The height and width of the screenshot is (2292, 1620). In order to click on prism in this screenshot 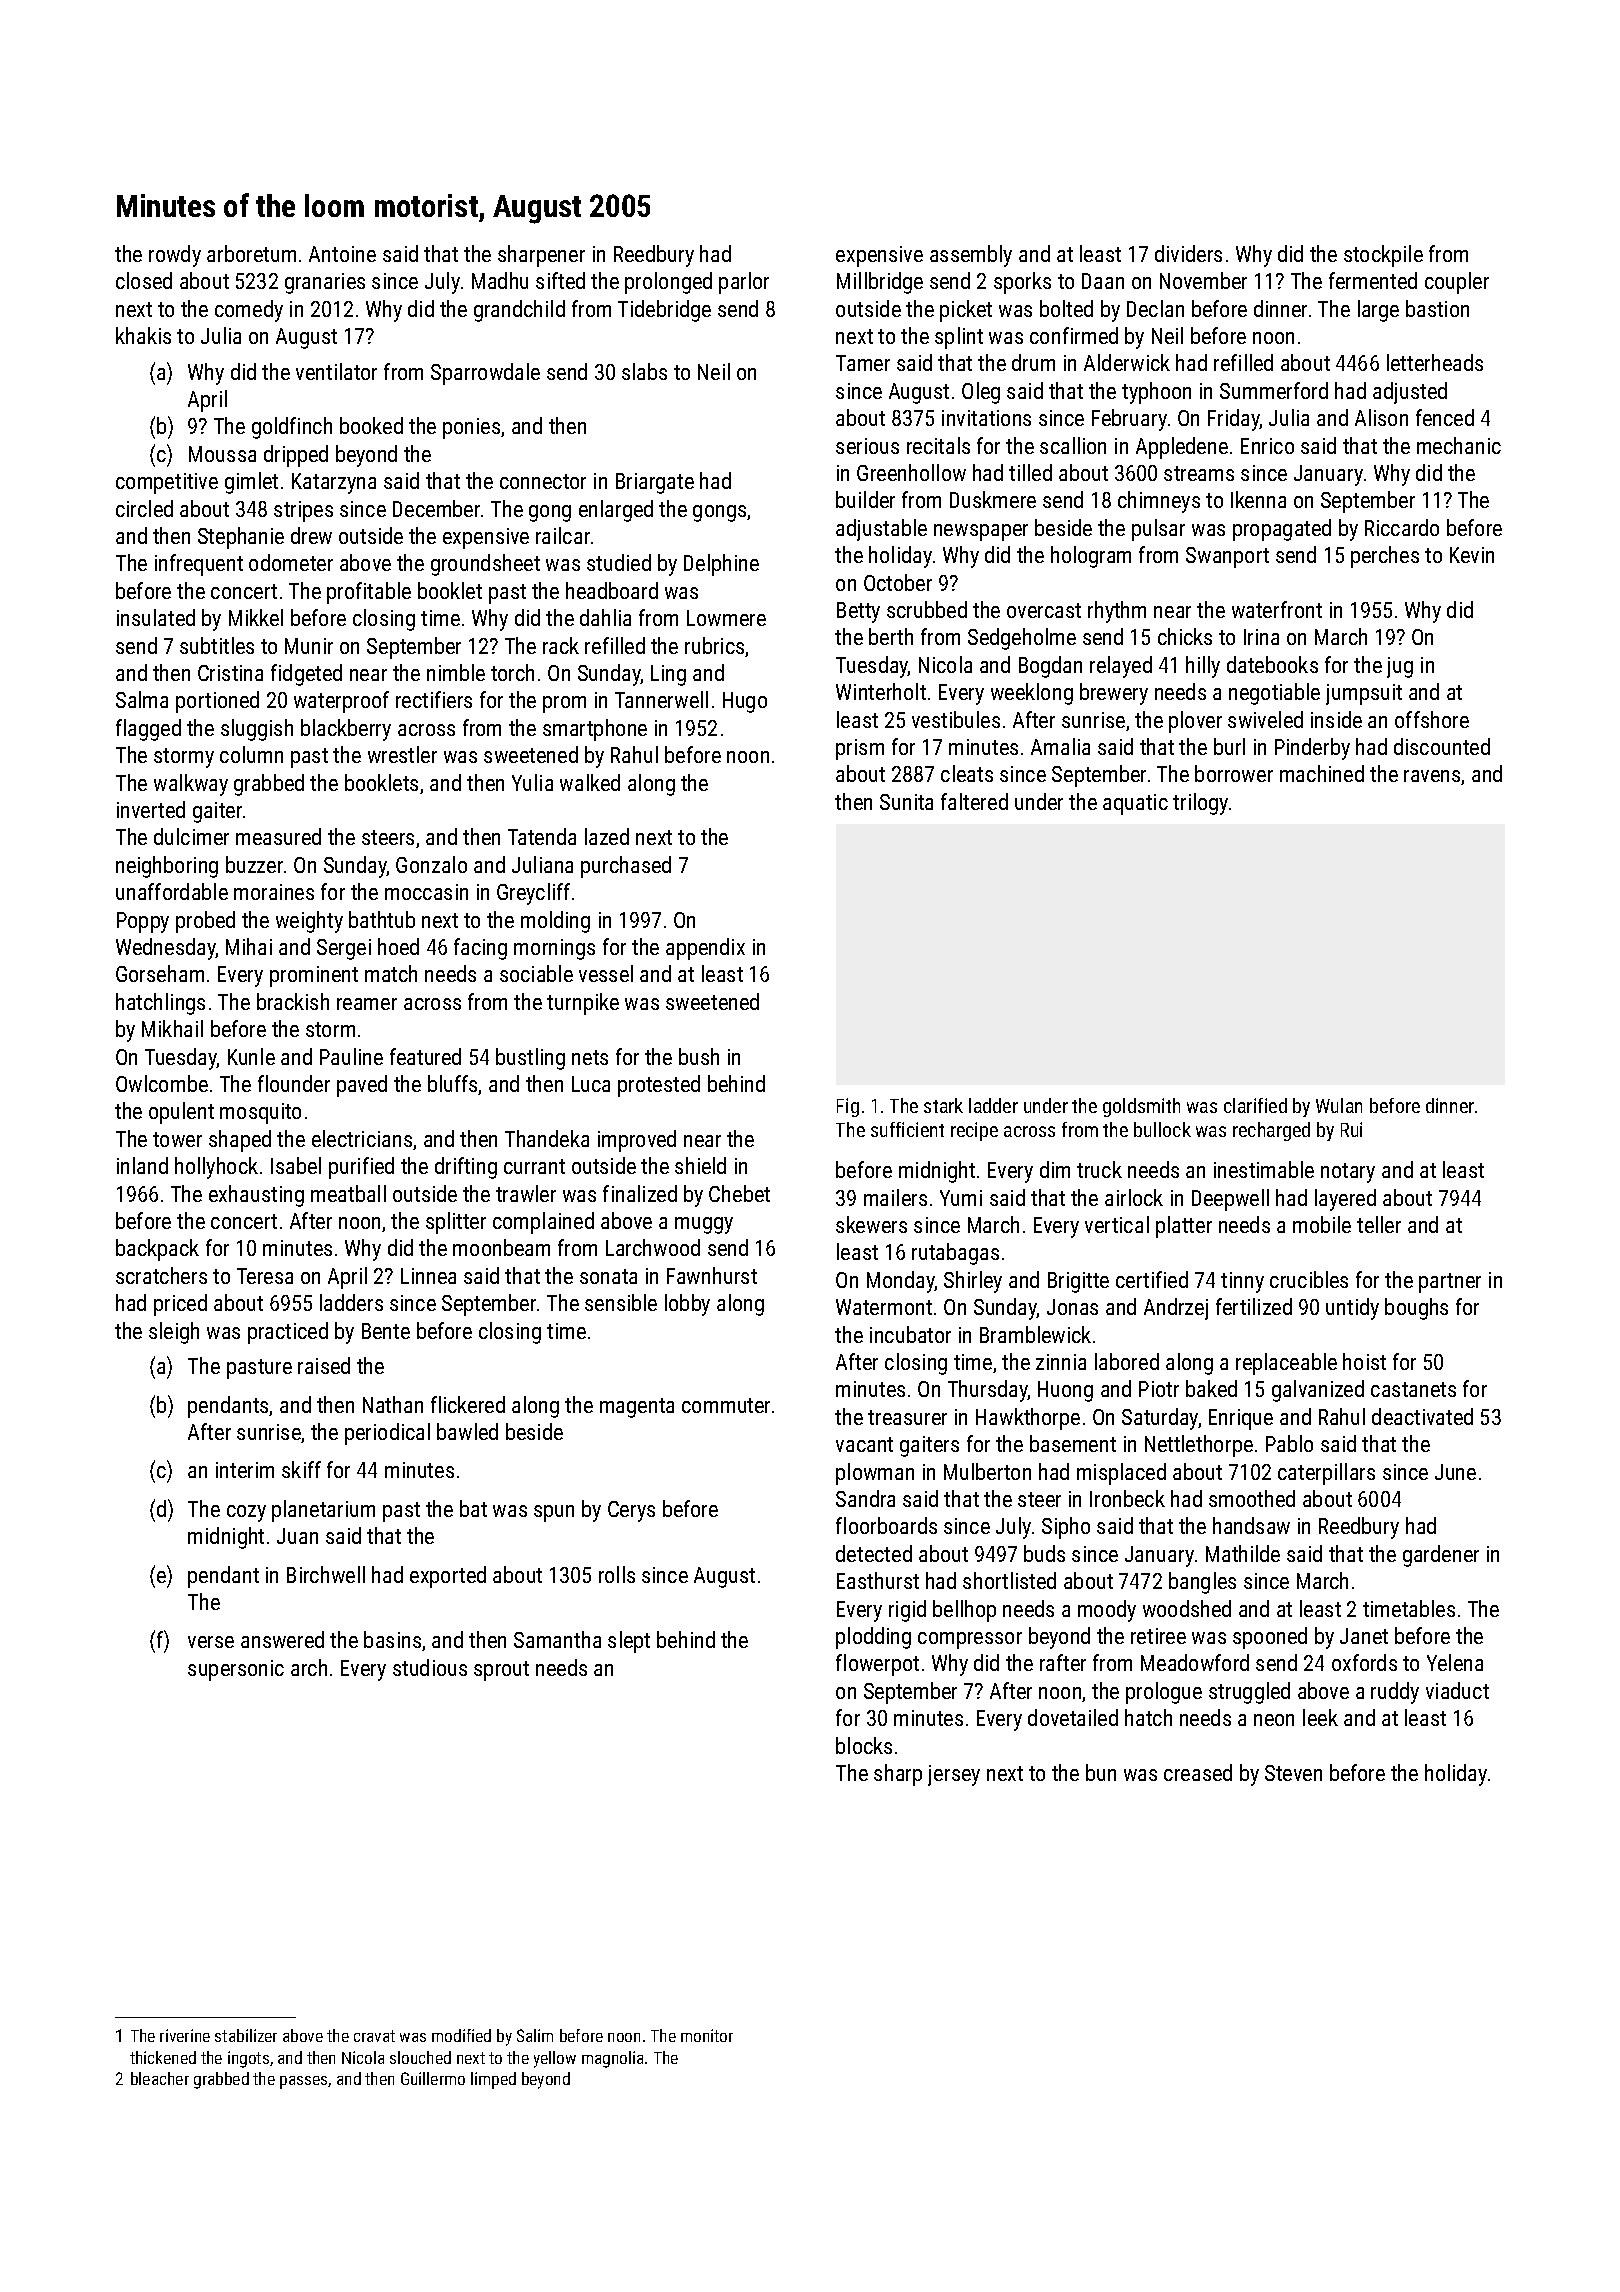, I will do `click(860, 749)`.
